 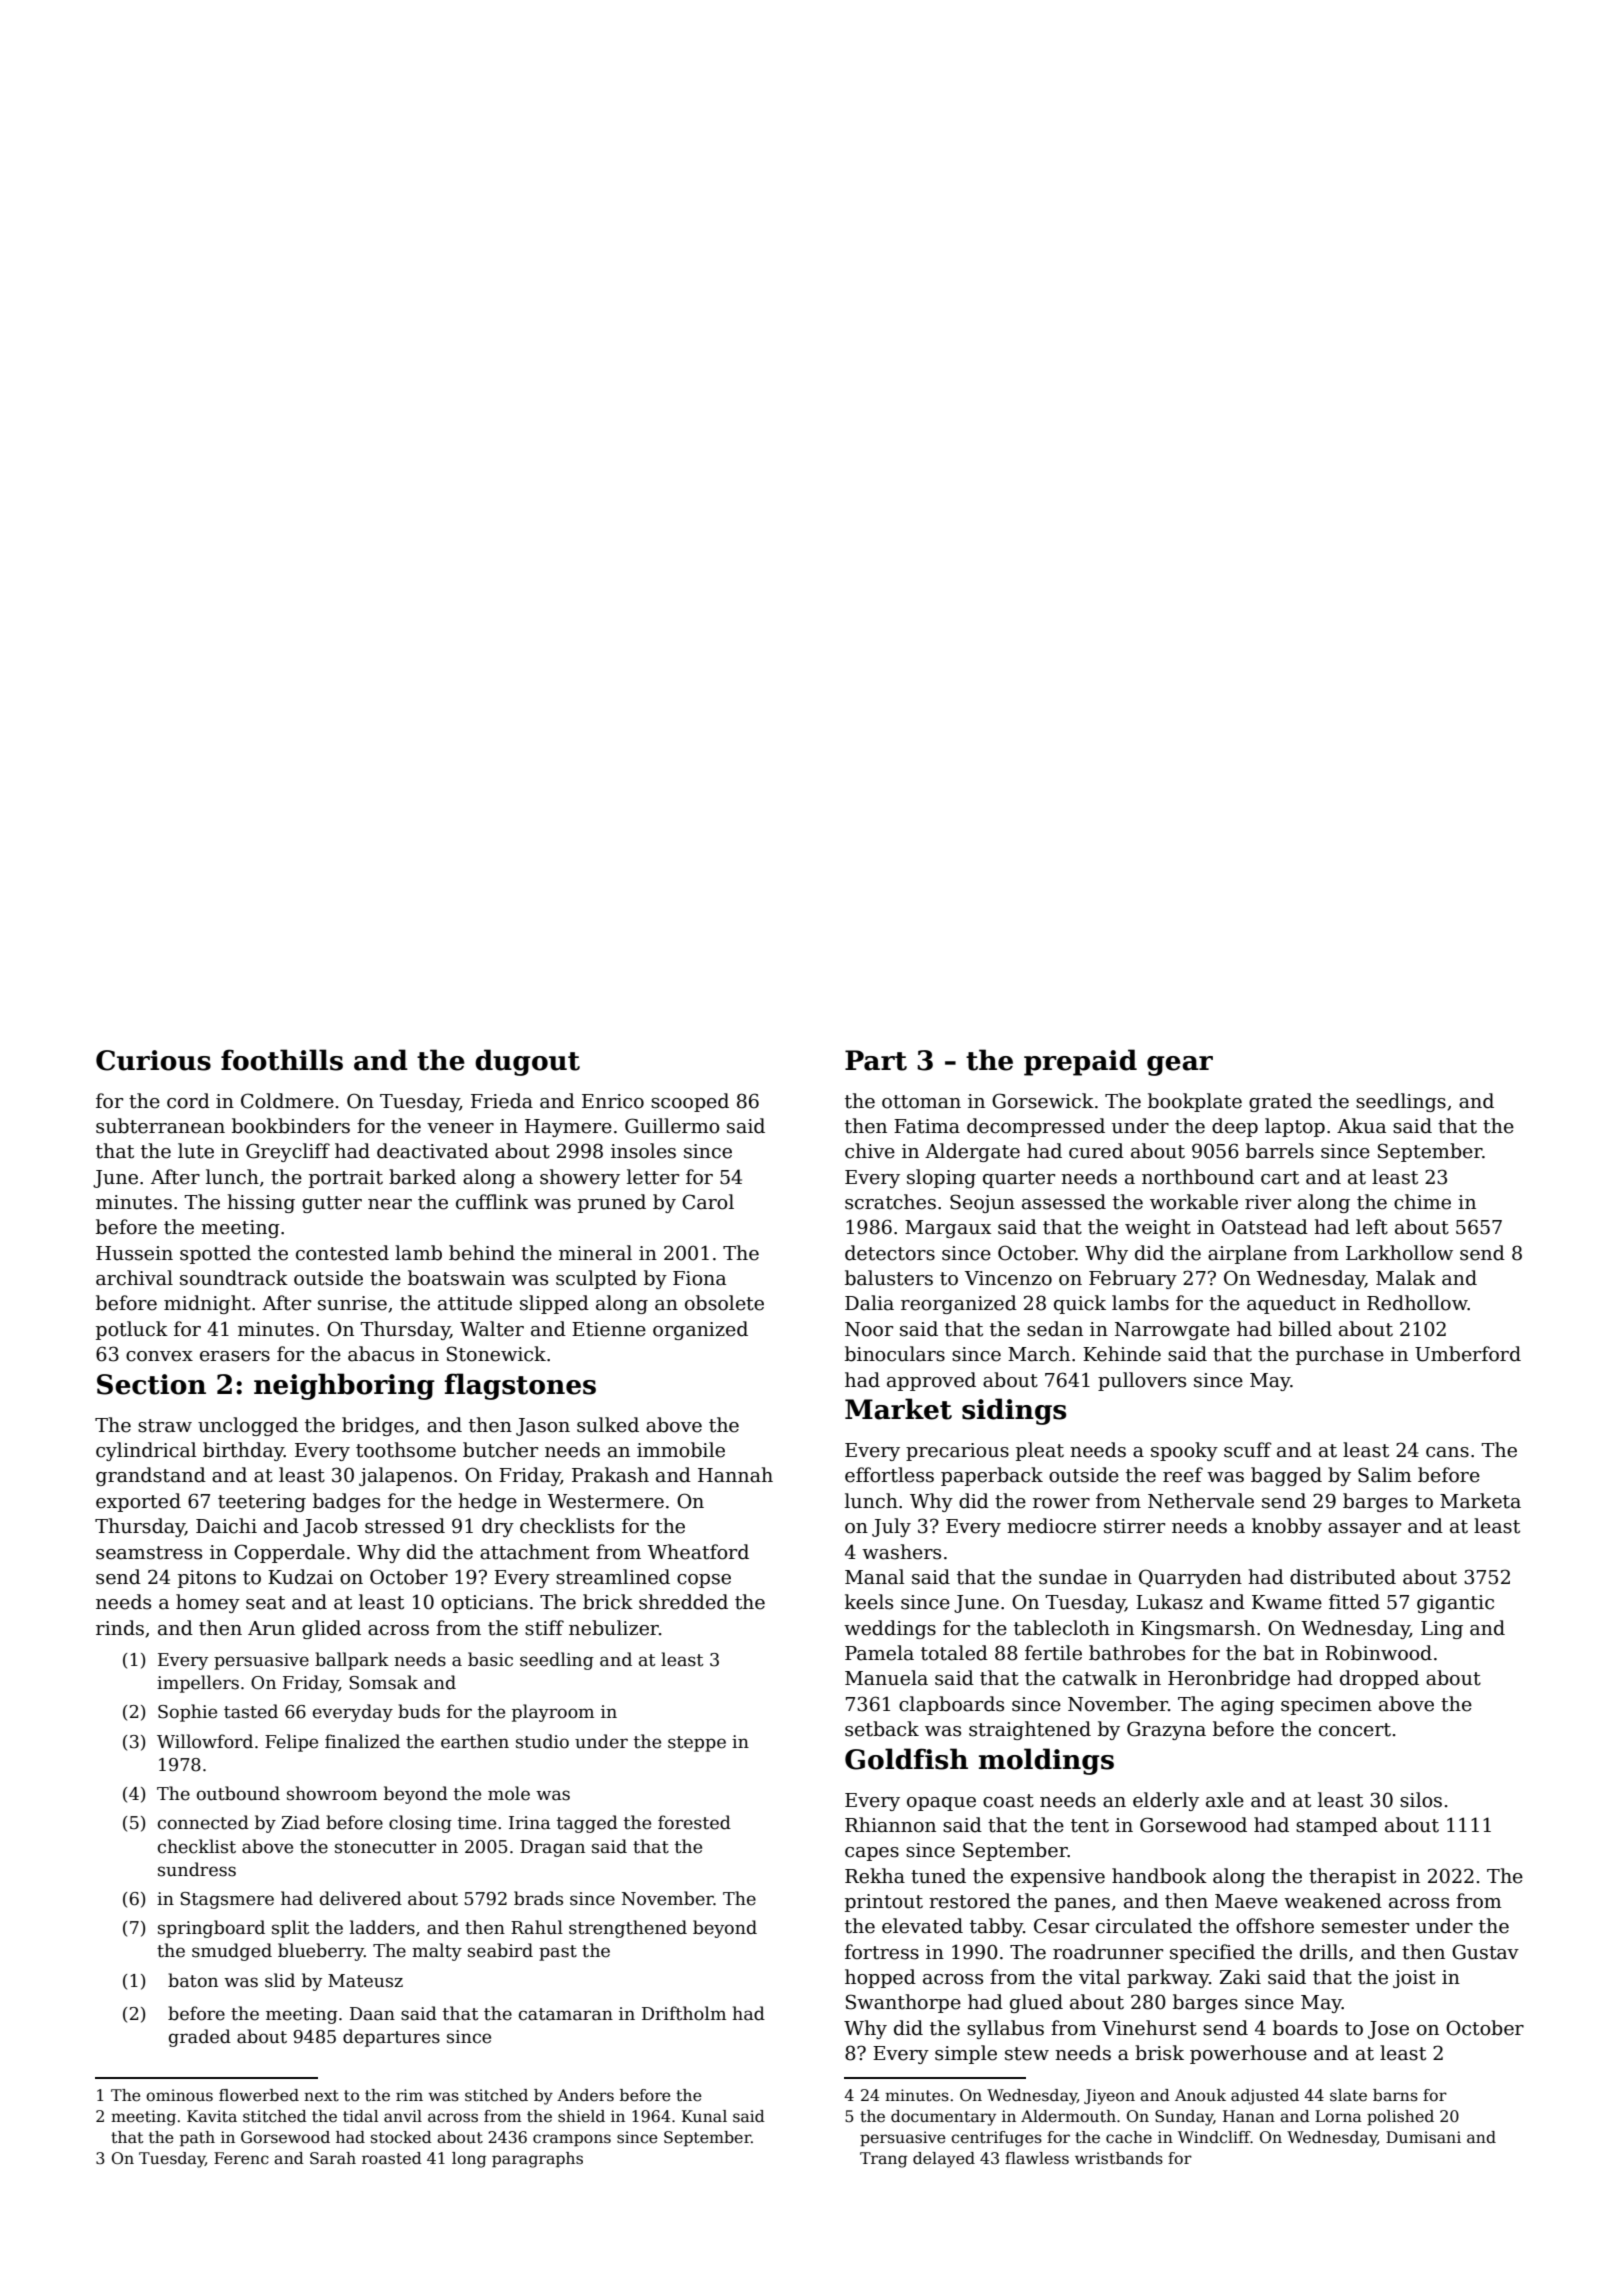 I want to click on nebulizer, so click(x=614, y=1628).
